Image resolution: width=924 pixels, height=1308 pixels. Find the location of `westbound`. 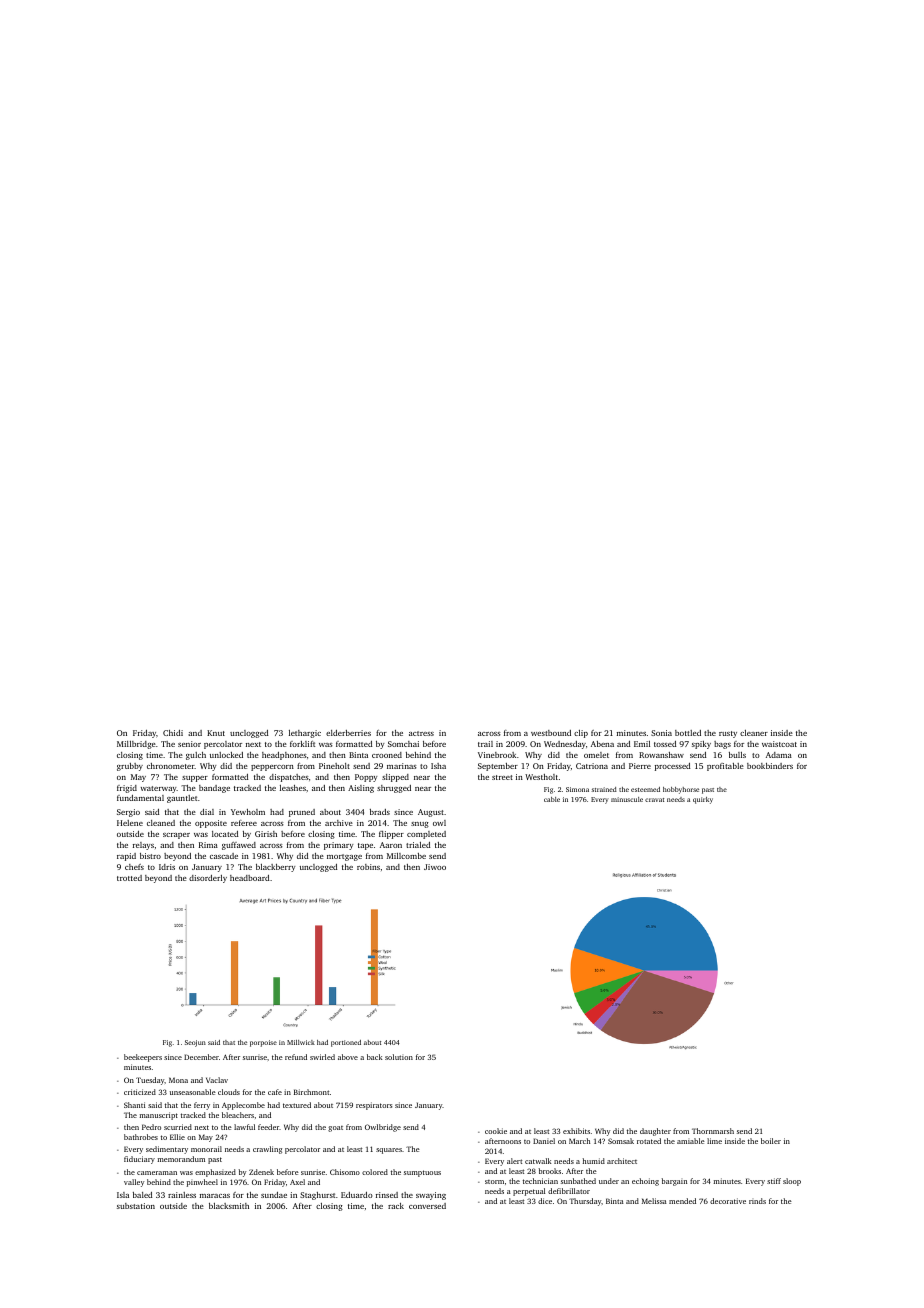

westbound is located at coordinates (551, 733).
